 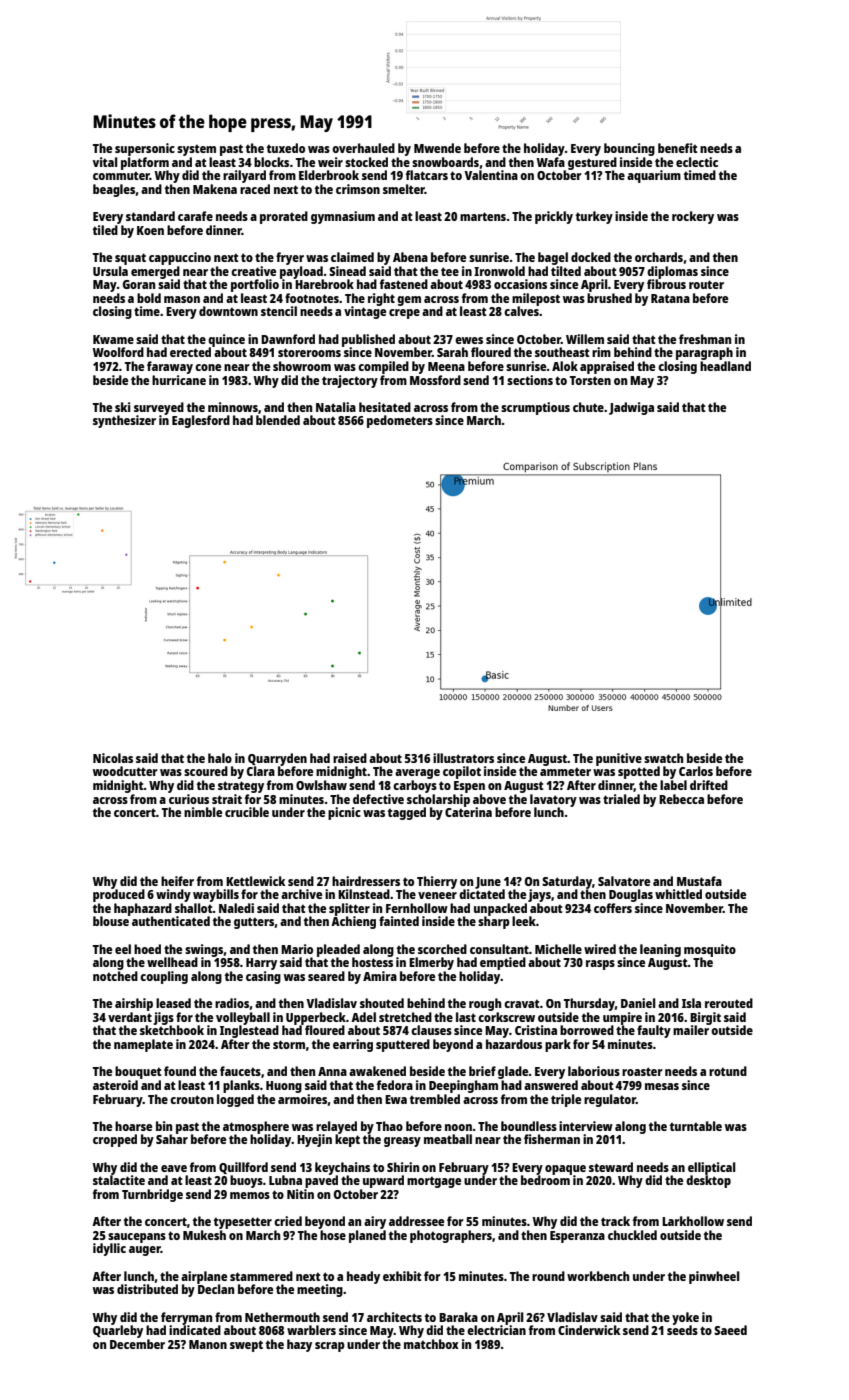 I want to click on benefit, so click(x=677, y=148).
